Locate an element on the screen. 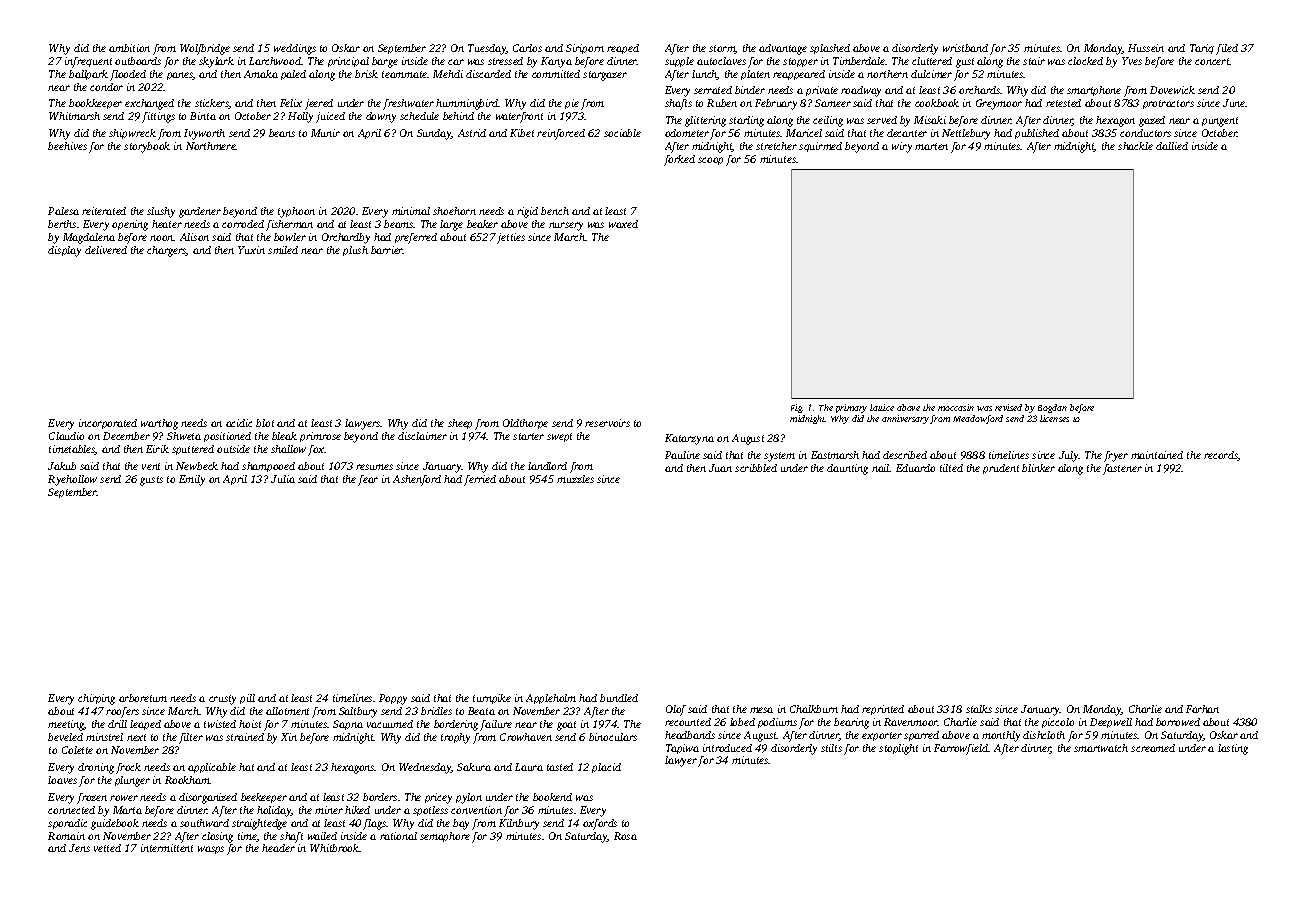  wristband is located at coordinates (965, 48).
